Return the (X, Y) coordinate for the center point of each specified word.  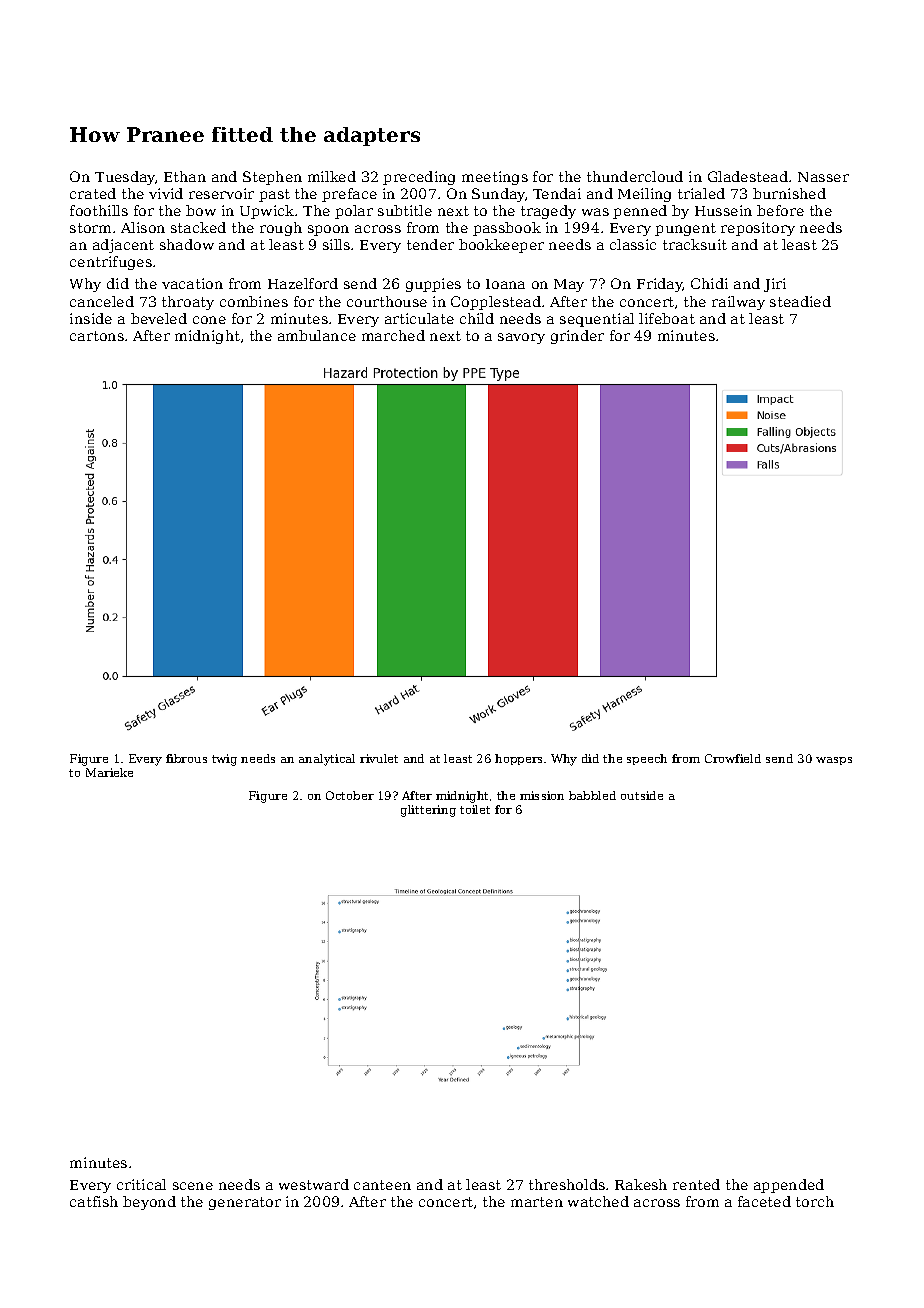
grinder (577, 337)
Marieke (109, 772)
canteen (382, 1185)
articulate (419, 318)
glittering (428, 811)
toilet (475, 809)
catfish (94, 1201)
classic (633, 244)
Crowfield (733, 758)
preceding (419, 178)
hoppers (518, 759)
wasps (834, 761)
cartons (97, 336)
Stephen (272, 178)
